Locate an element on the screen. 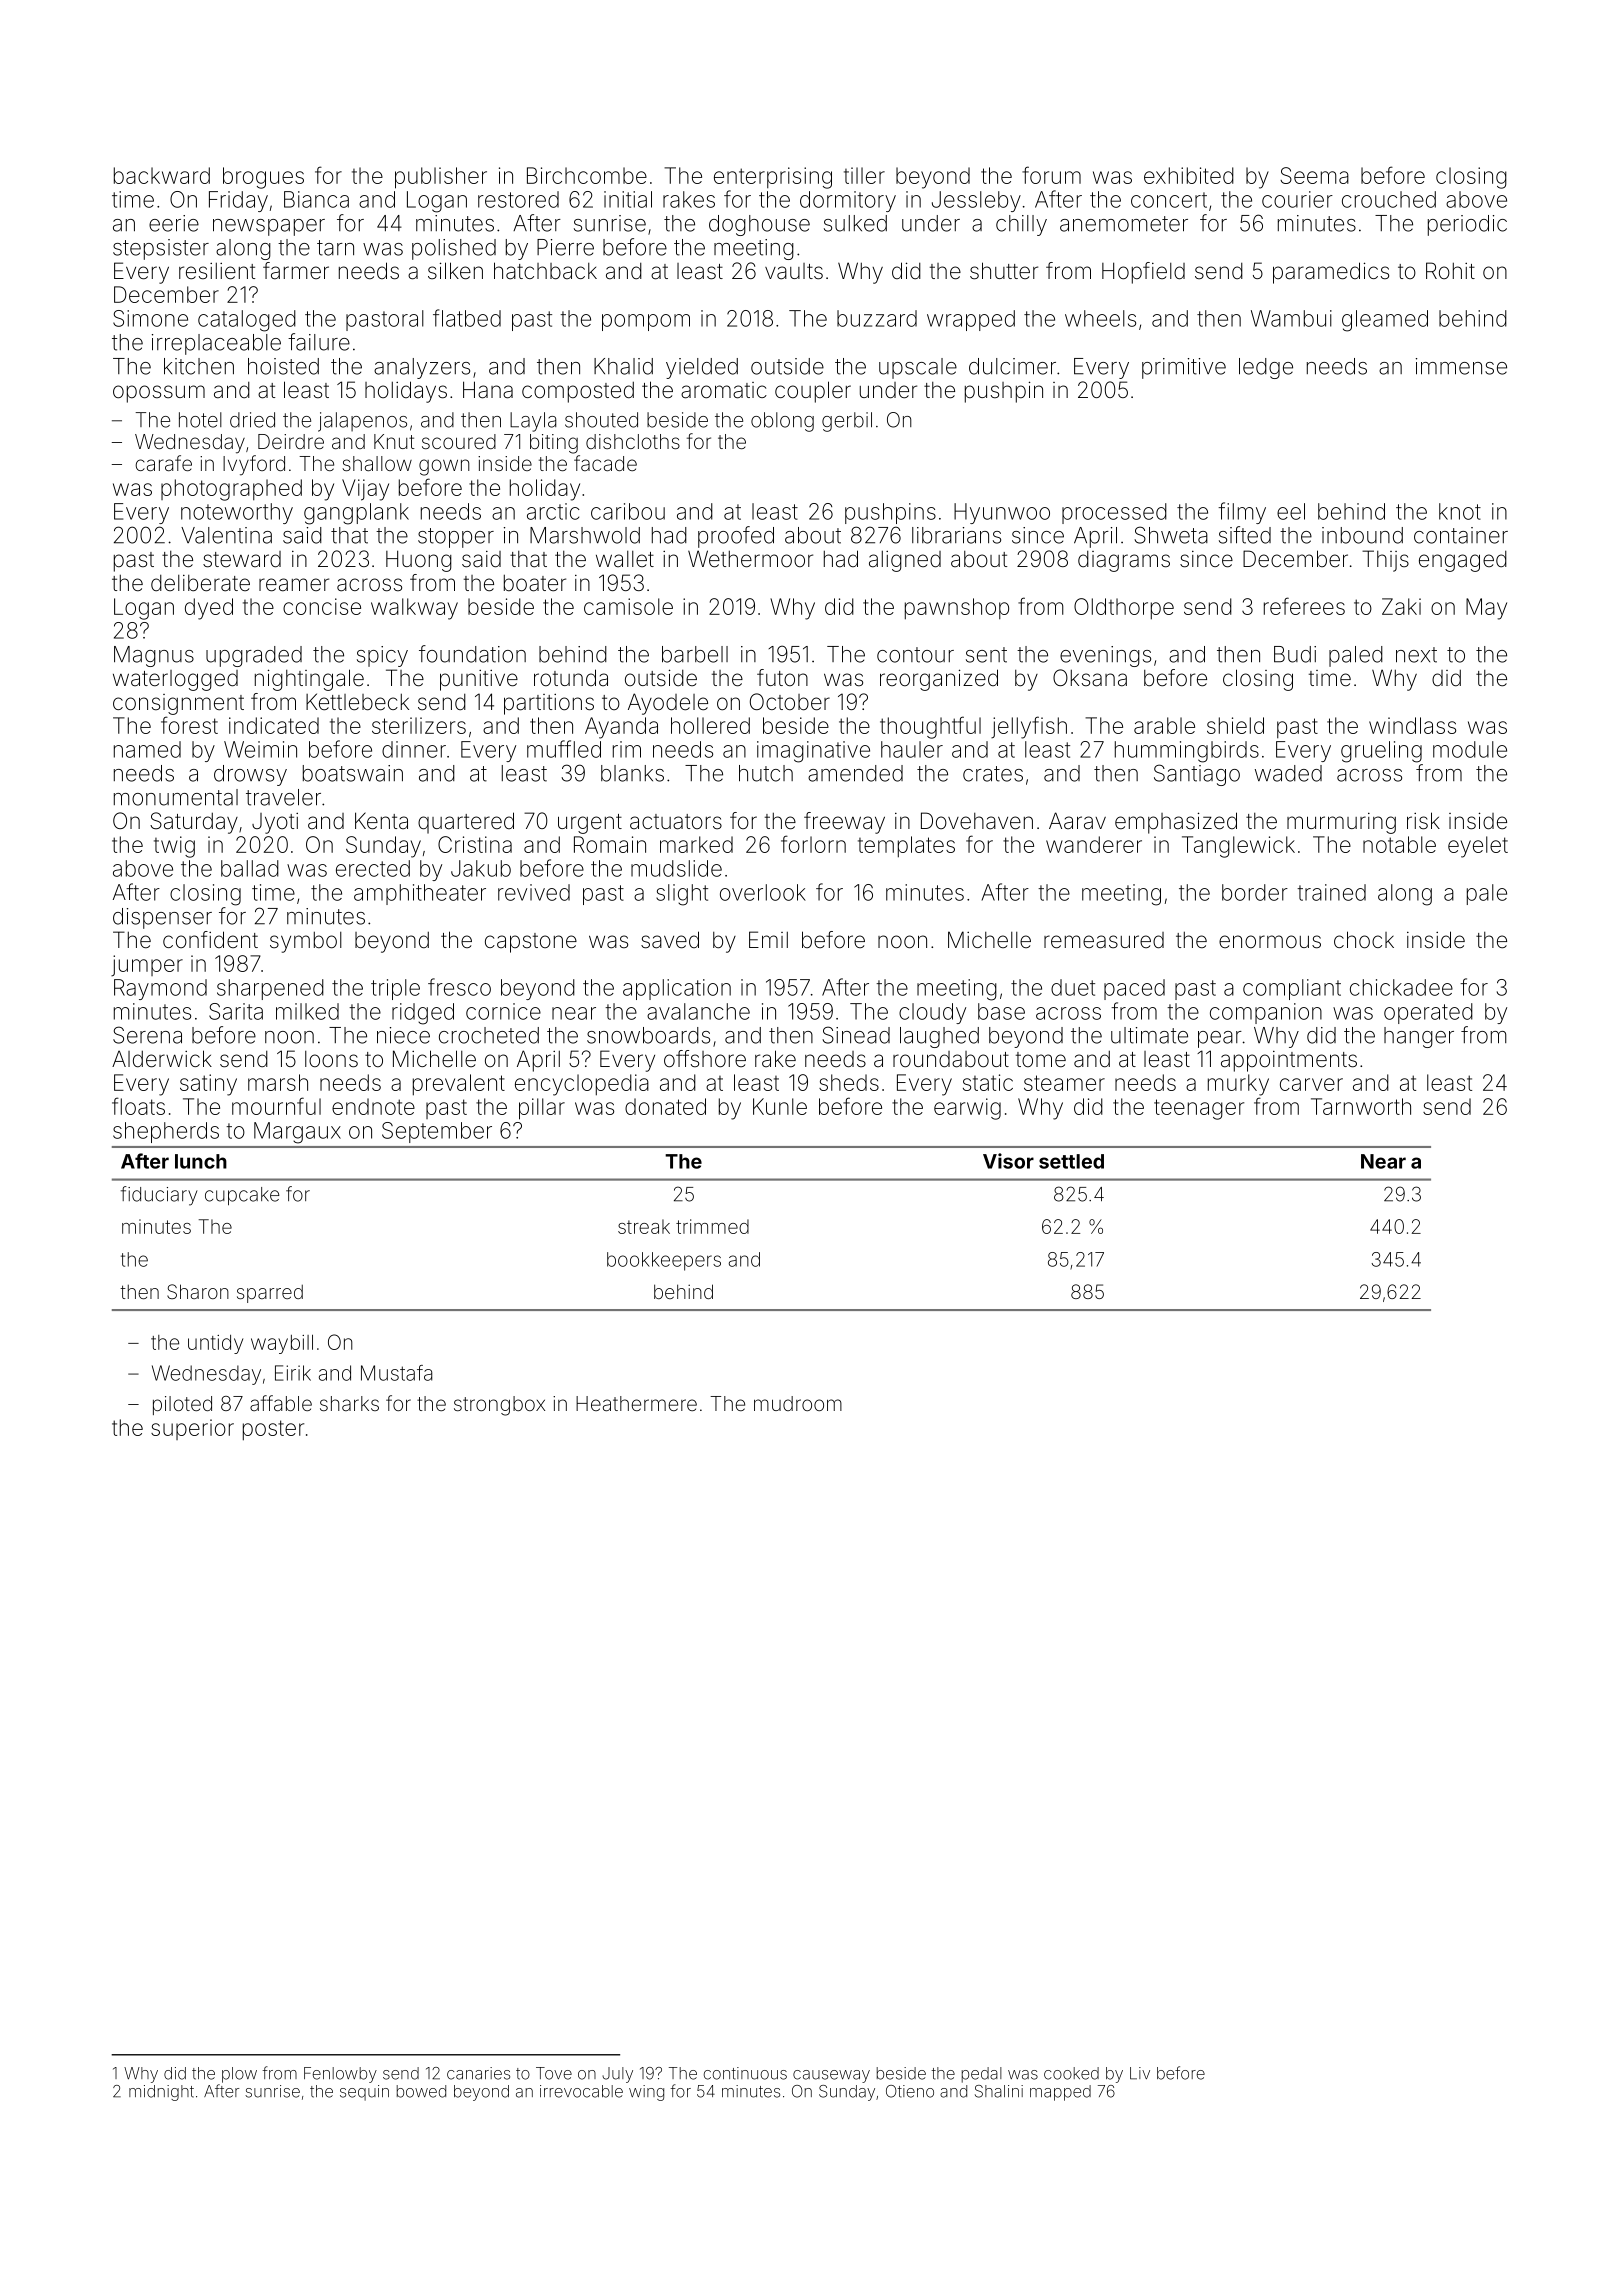 This screenshot has height=2292, width=1620. primitive is located at coordinates (1184, 368).
